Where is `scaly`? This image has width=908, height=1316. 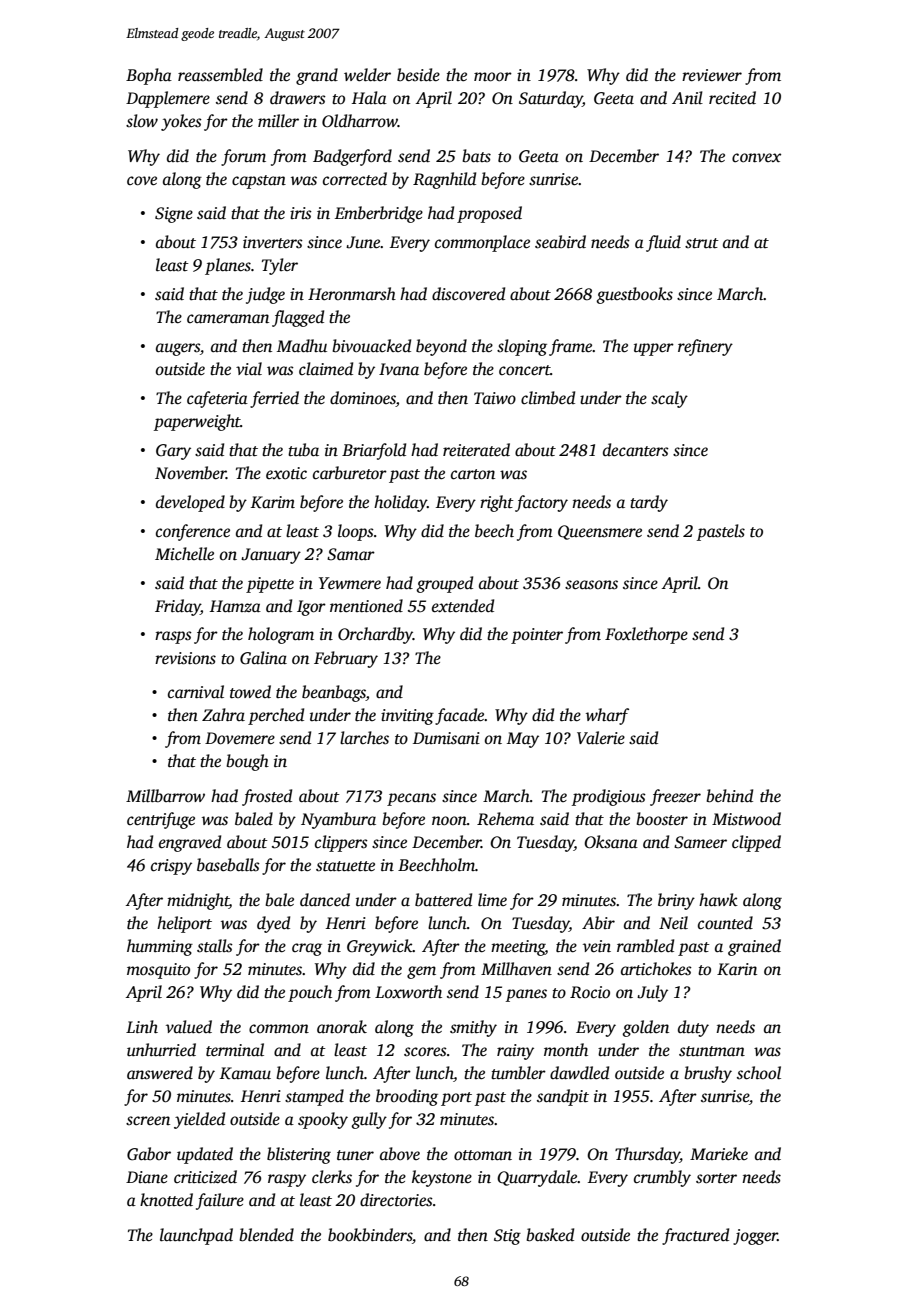
scaly is located at coordinates (669, 399).
